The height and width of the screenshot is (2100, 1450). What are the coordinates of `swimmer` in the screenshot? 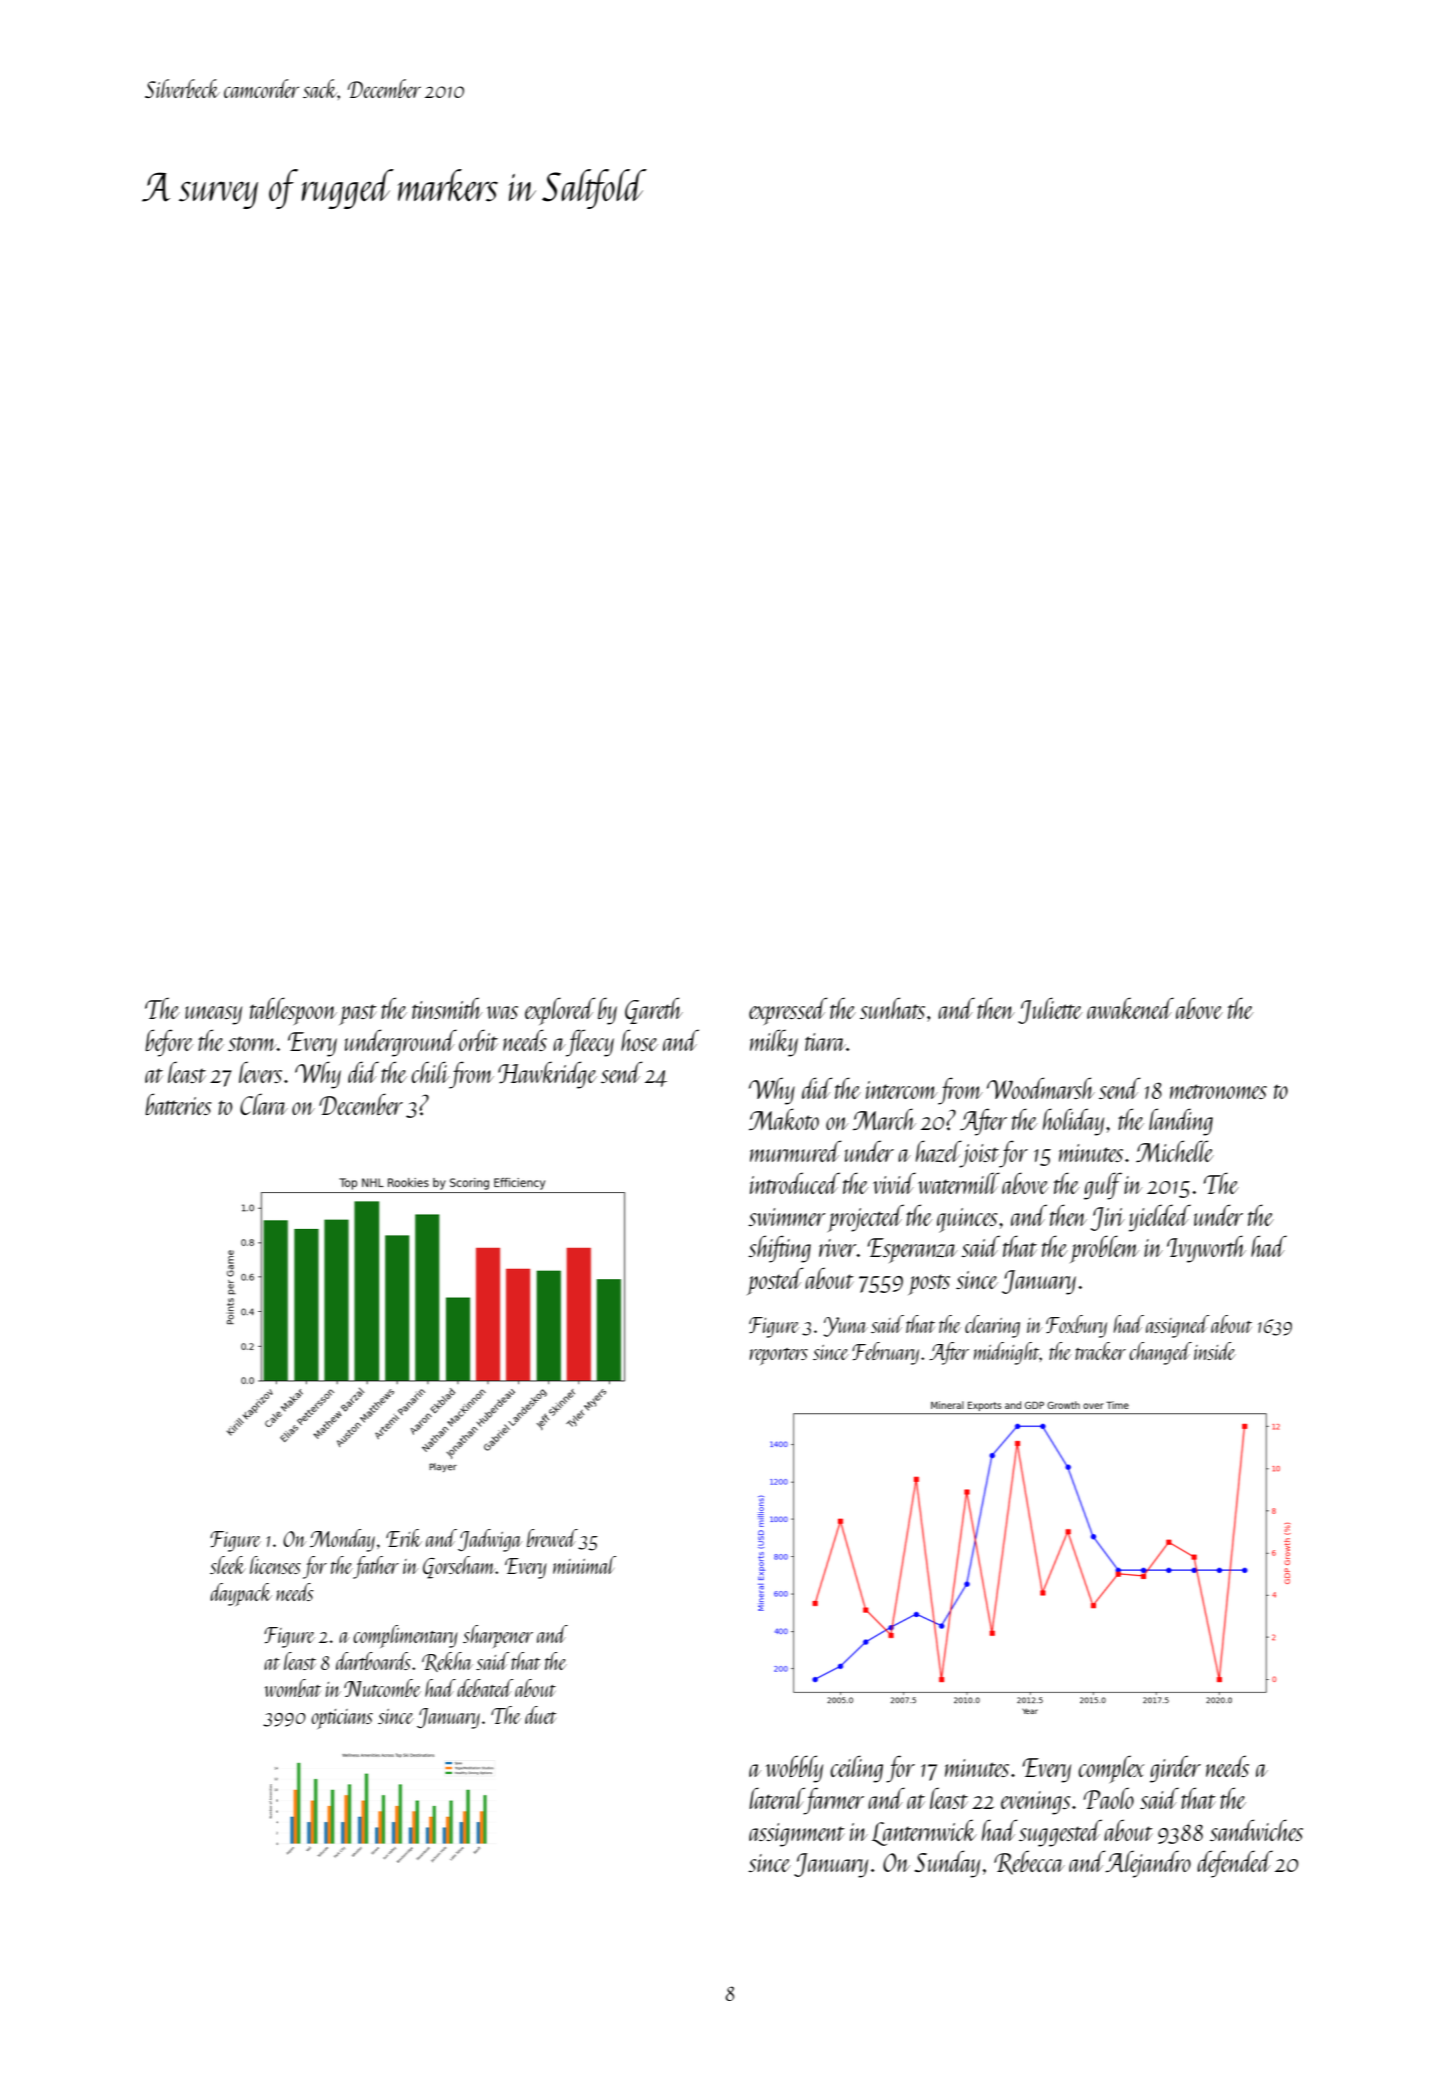 It's located at (787, 1217).
